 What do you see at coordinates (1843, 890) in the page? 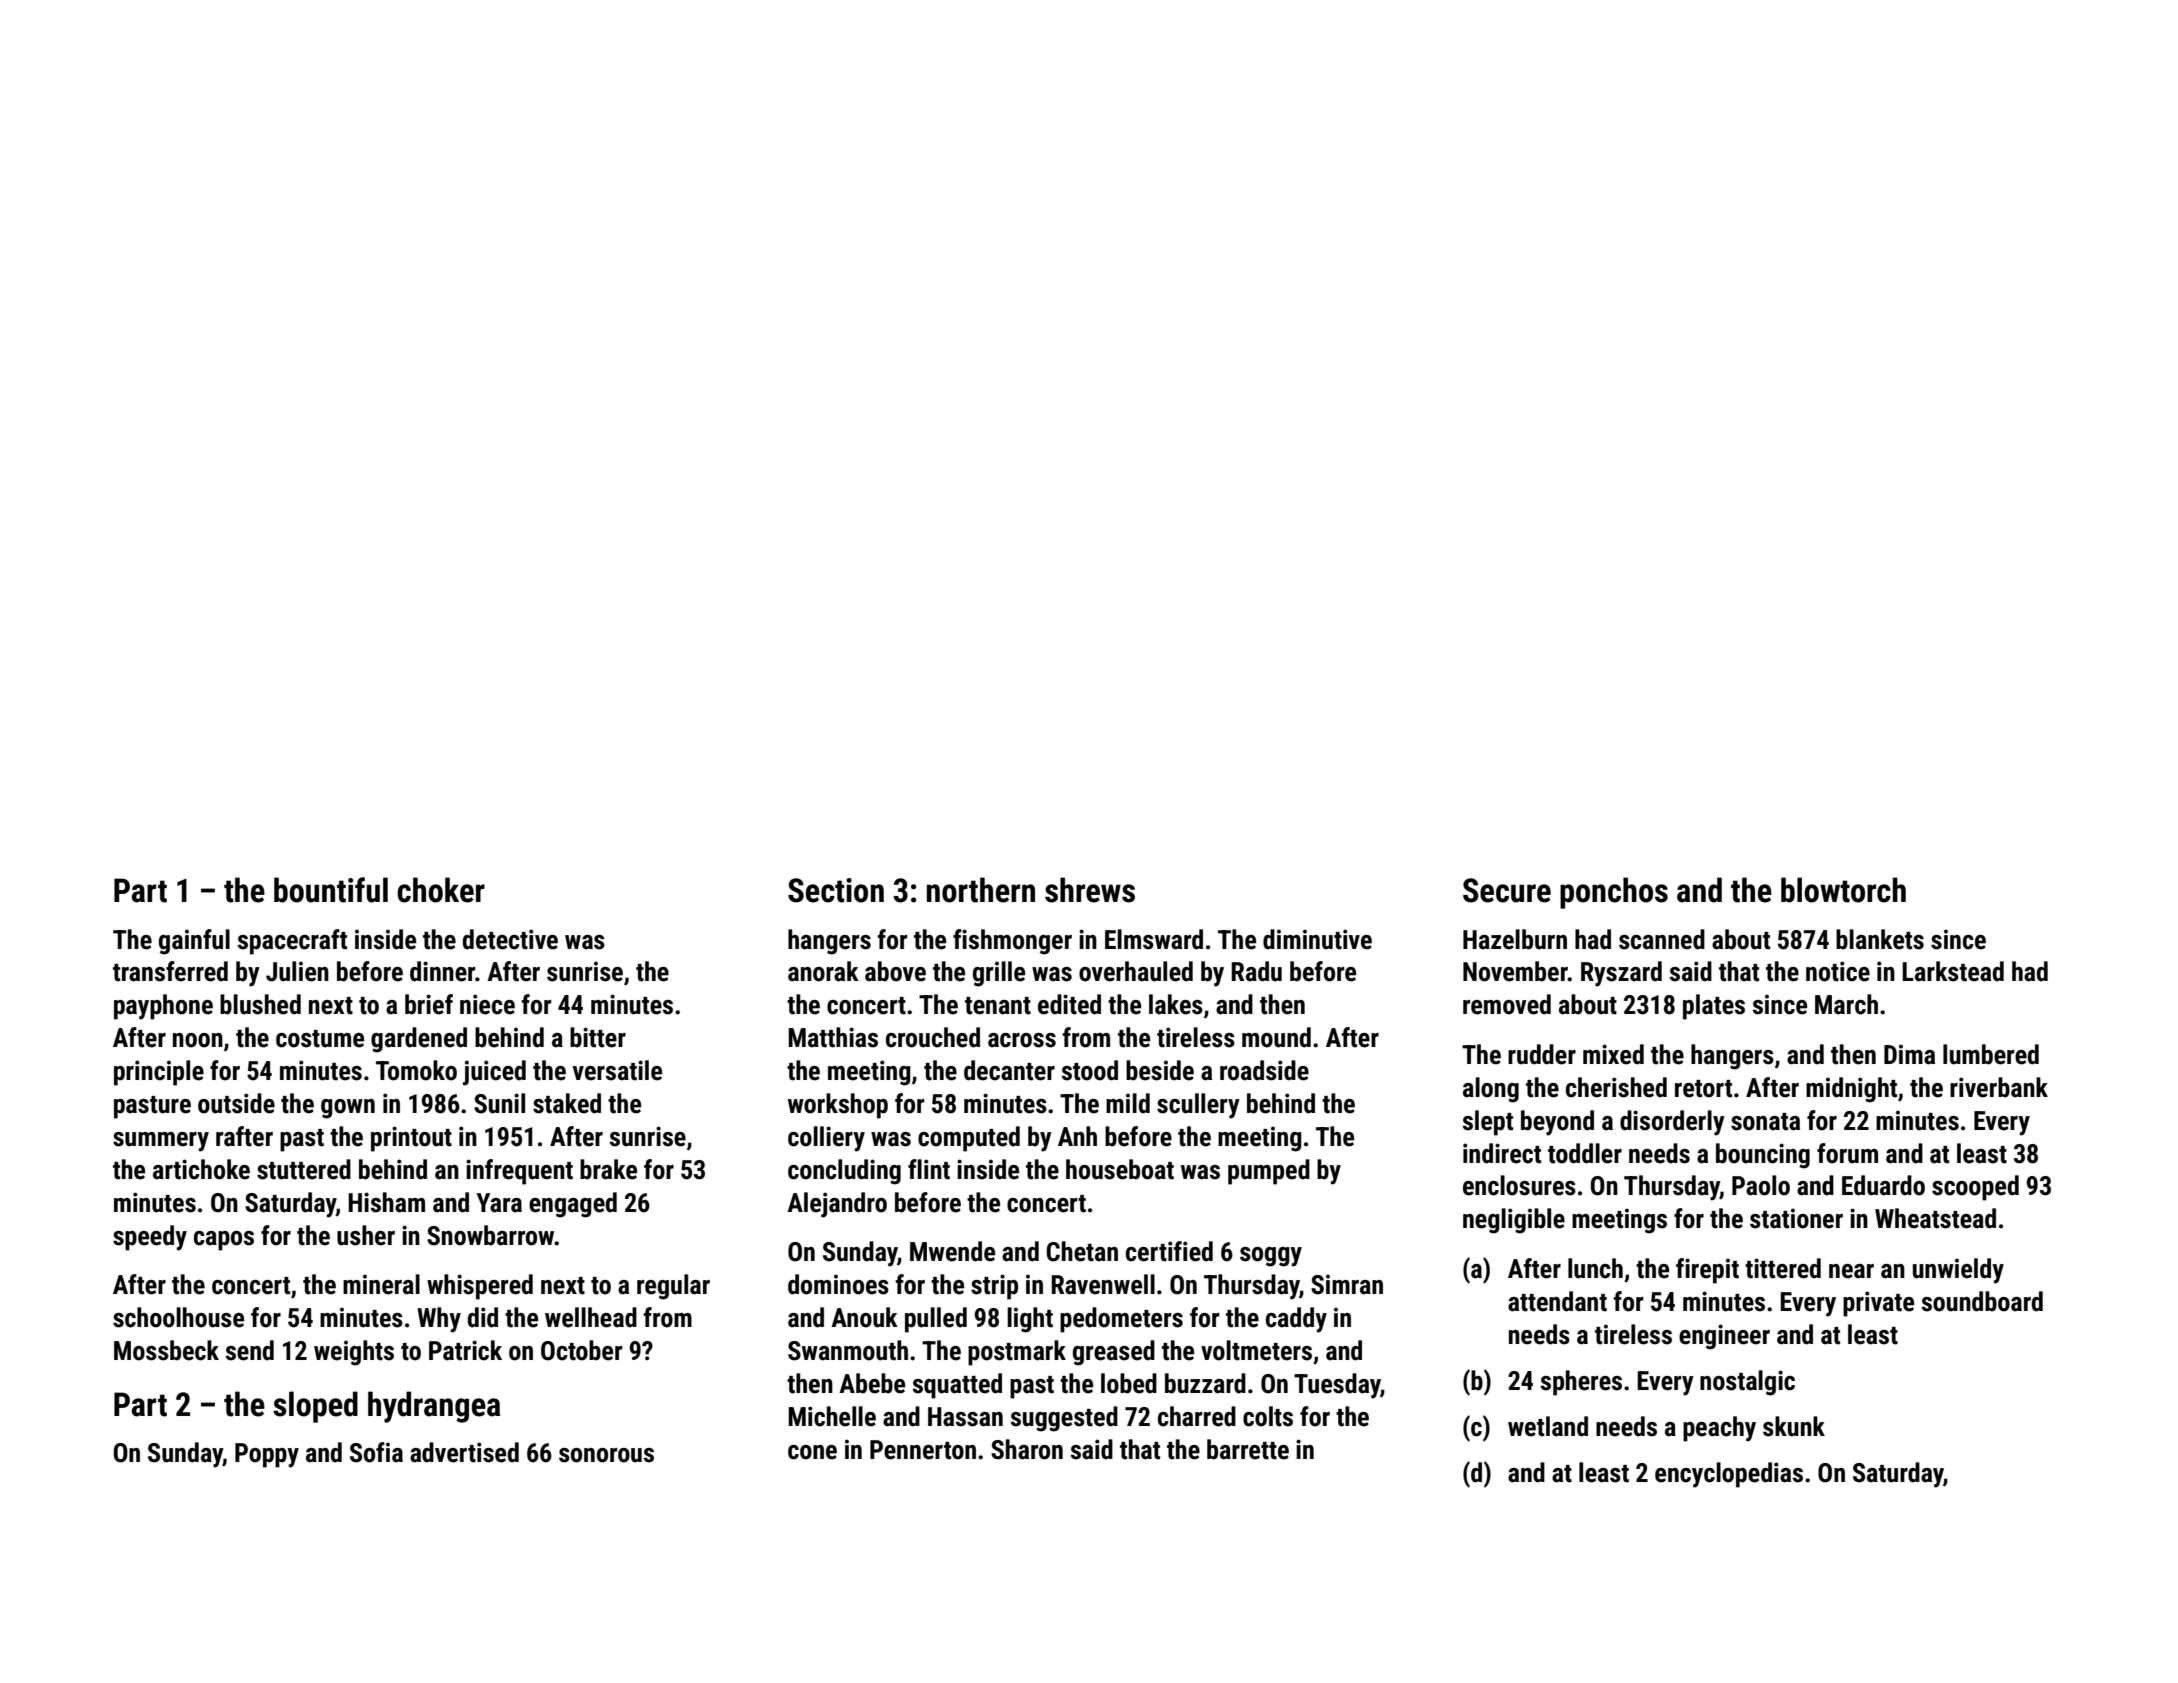
I see `blowtorch` at bounding box center [1843, 890].
